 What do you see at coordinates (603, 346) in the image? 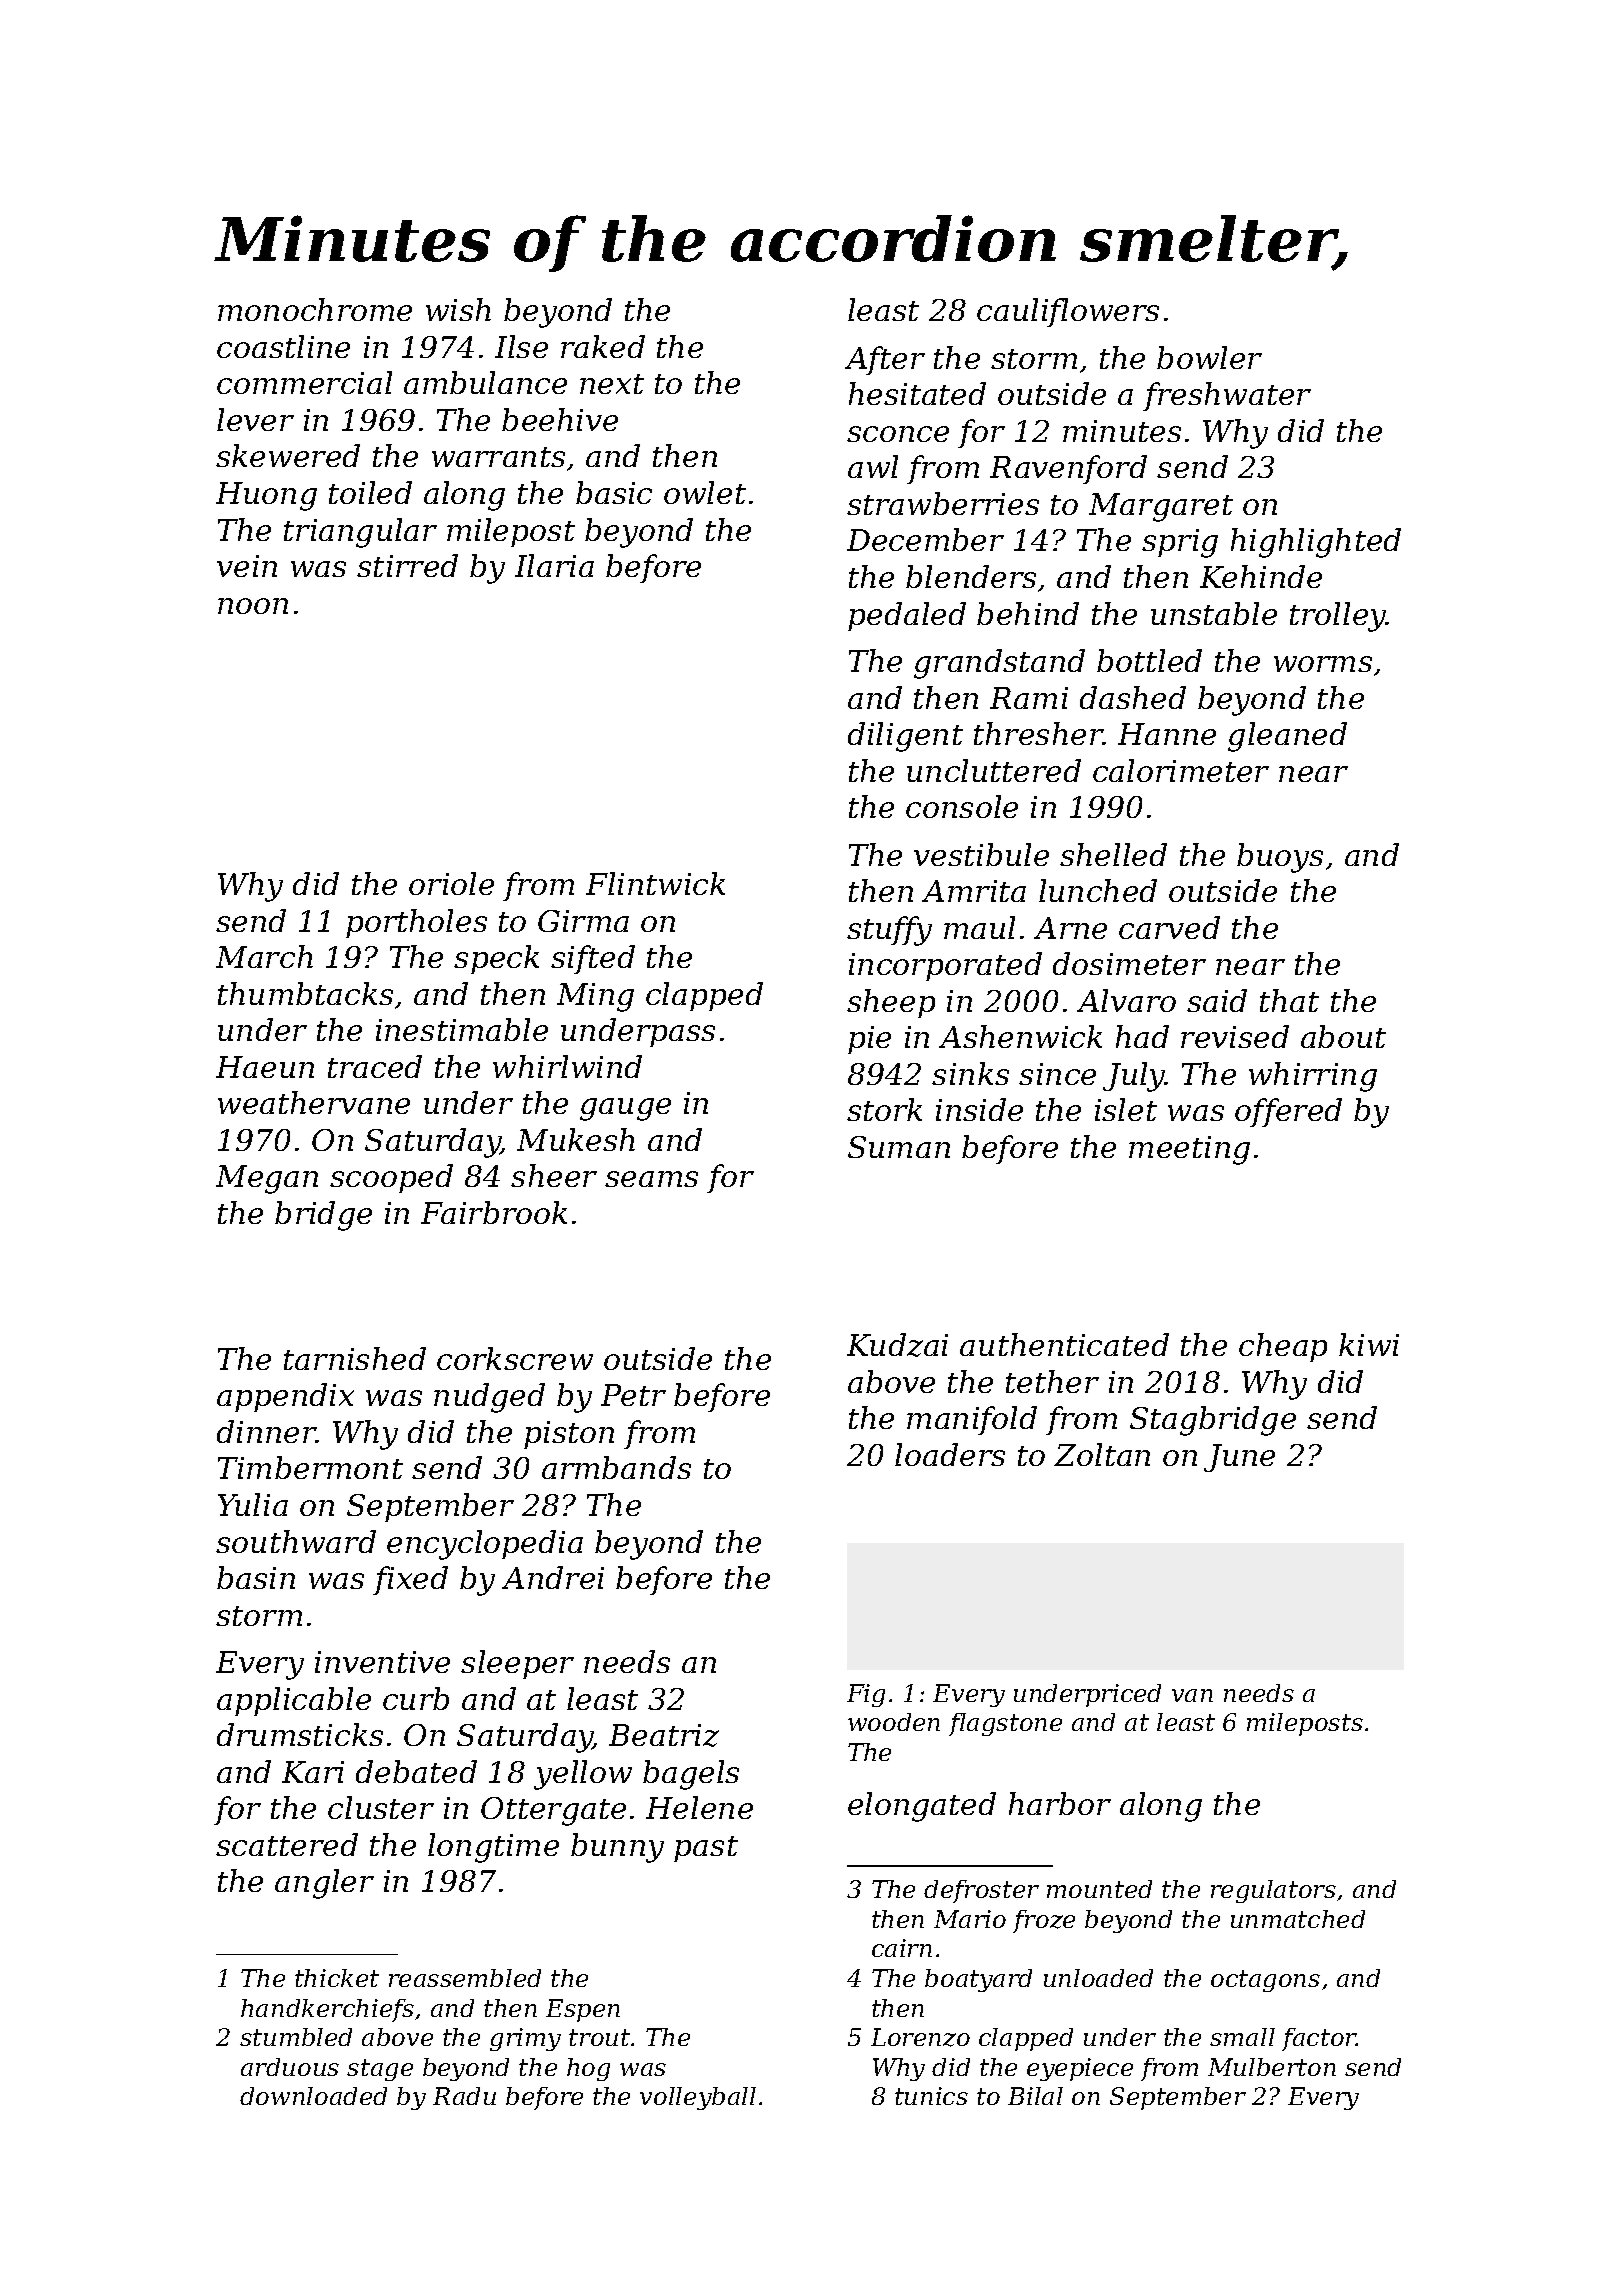
I see `raked` at bounding box center [603, 346].
